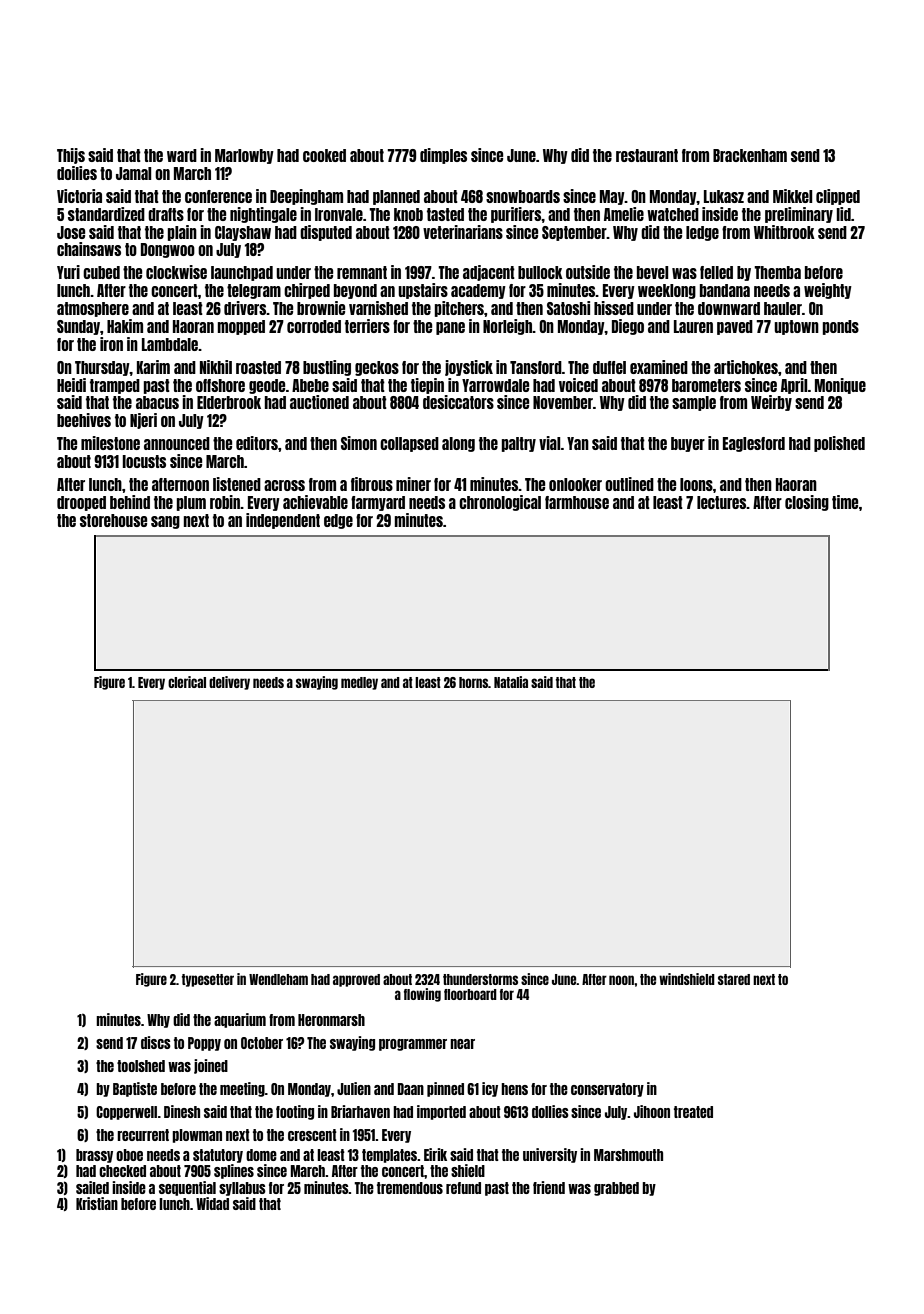  Describe the element at coordinates (212, 1203) in the screenshot. I see `Widad` at that location.
